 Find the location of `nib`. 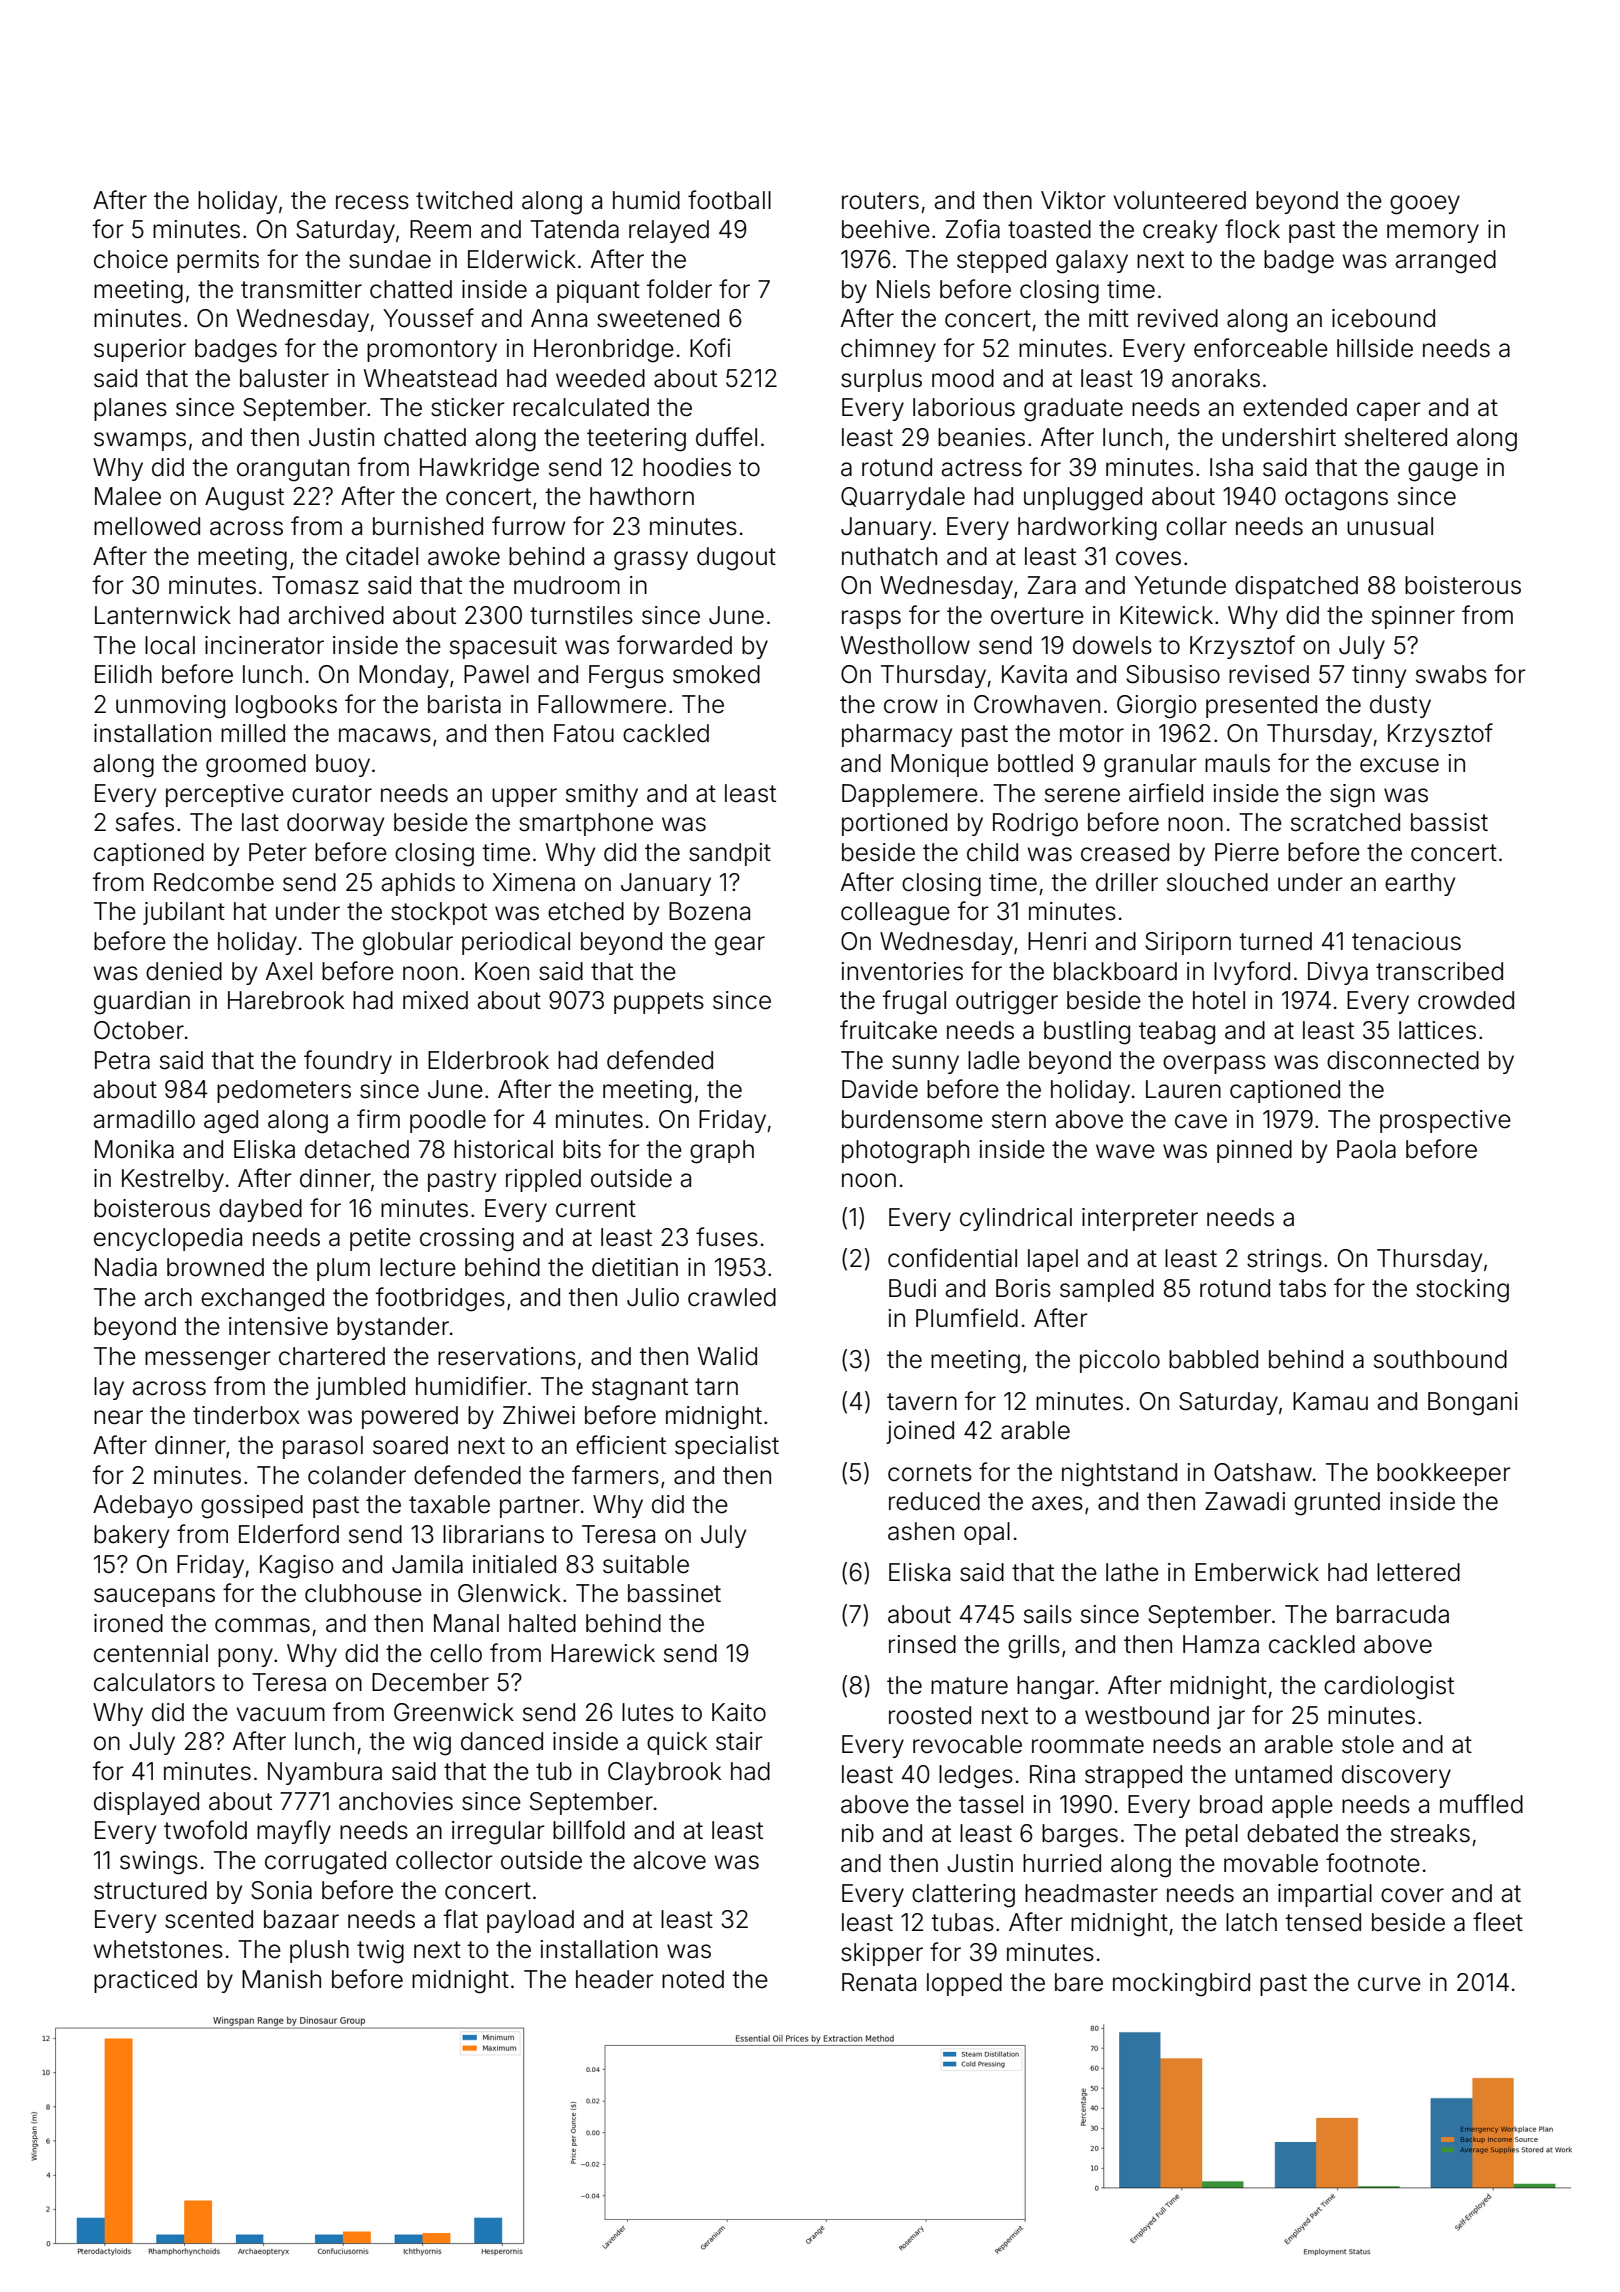

nib is located at coordinates (858, 1833).
